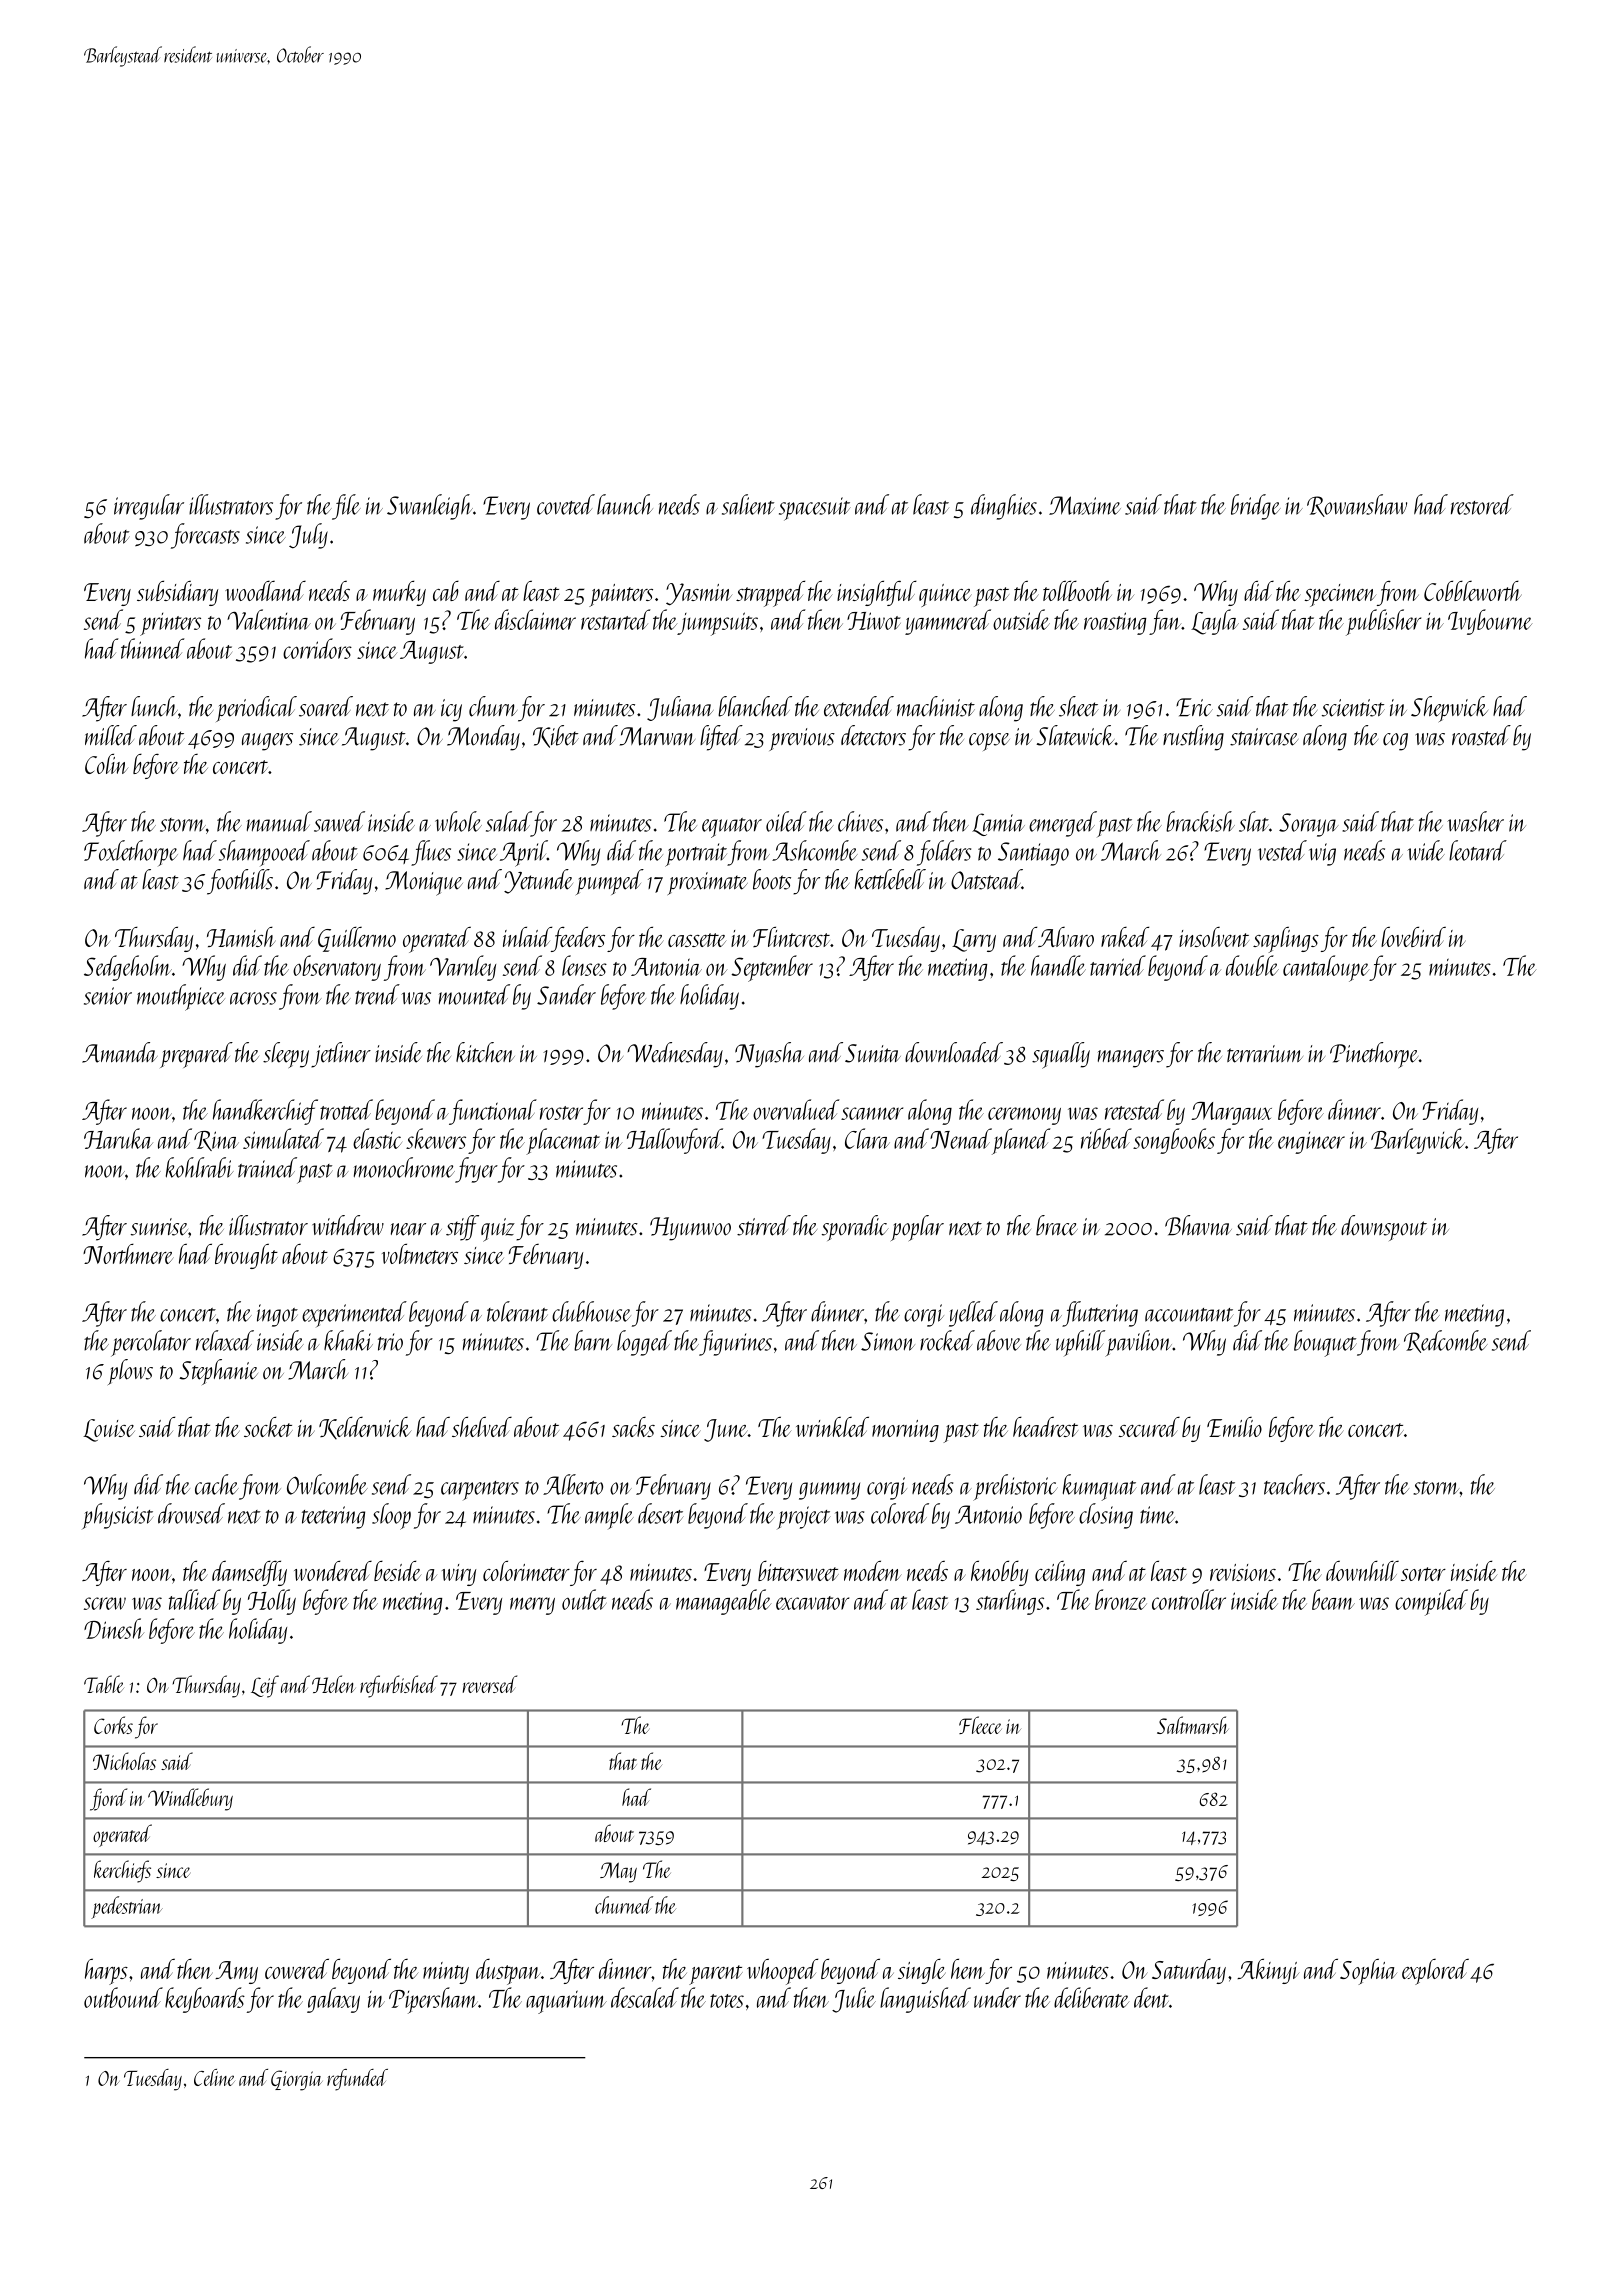  I want to click on lovebird, so click(1413, 936).
